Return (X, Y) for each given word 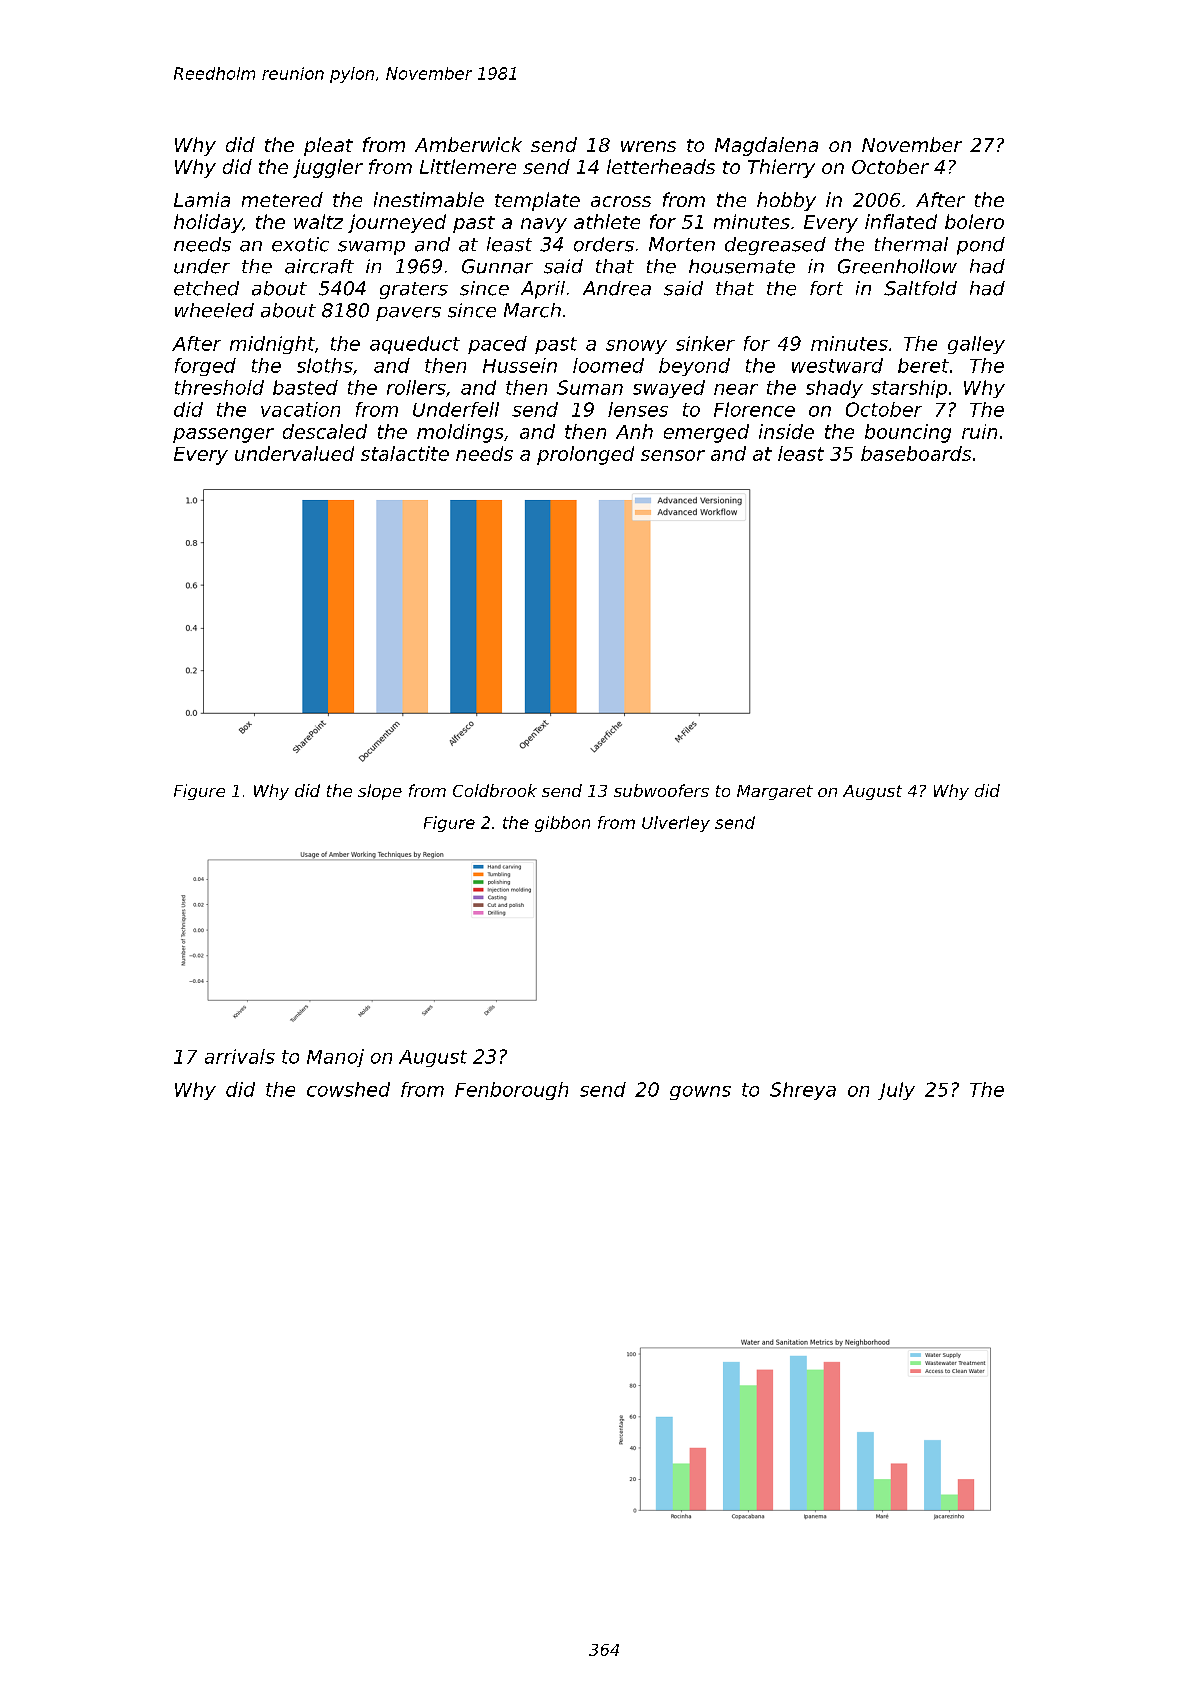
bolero (974, 221)
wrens (648, 146)
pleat (328, 146)
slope (380, 792)
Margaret (775, 792)
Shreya (803, 1091)
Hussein (520, 365)
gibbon (562, 824)
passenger (223, 435)
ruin (979, 431)
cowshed (348, 1089)
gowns (700, 1093)
